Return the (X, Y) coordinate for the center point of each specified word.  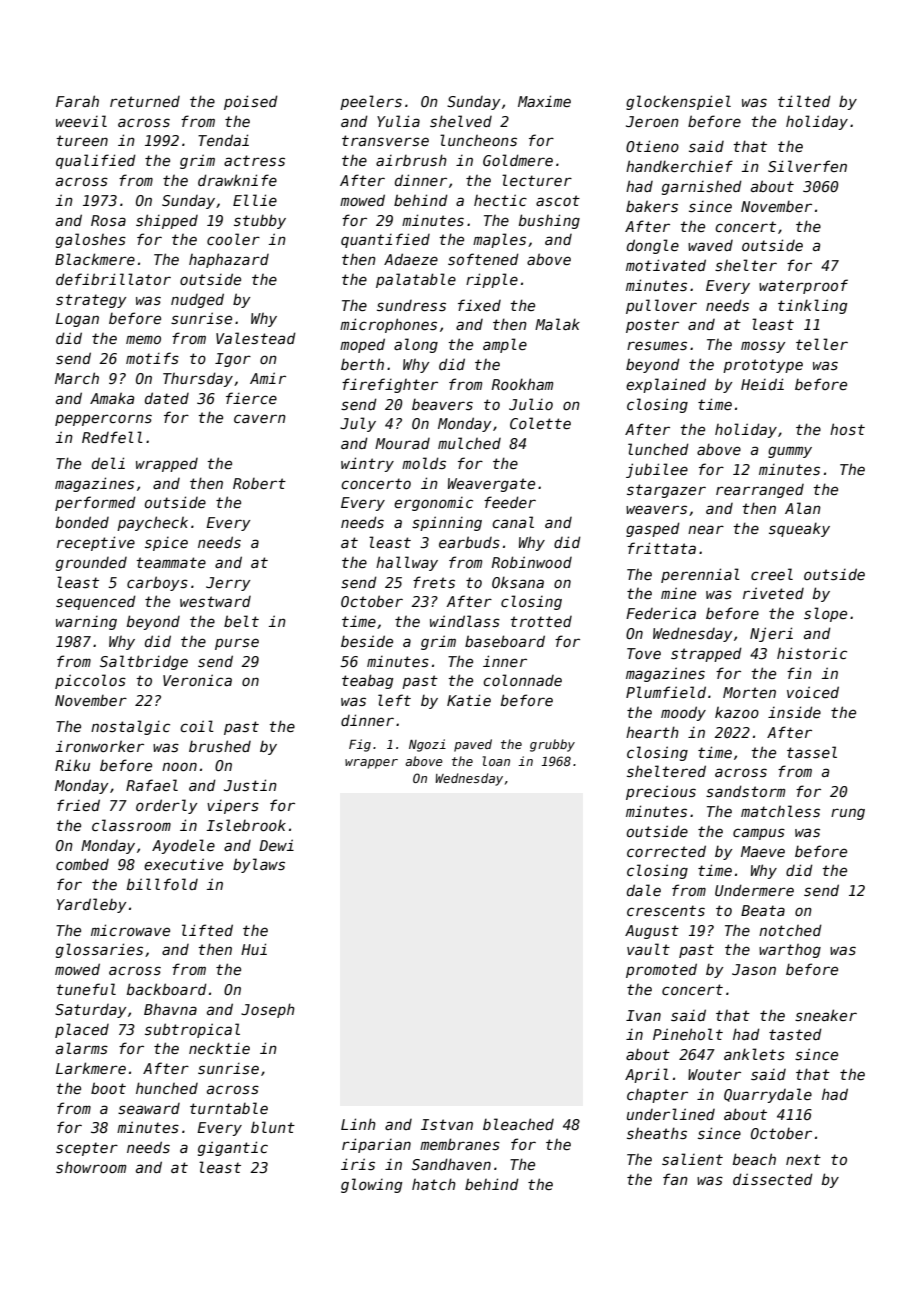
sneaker (826, 1015)
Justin (250, 785)
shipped (167, 221)
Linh (358, 1124)
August (652, 932)
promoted (661, 970)
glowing (371, 1185)
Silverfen (807, 166)
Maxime (544, 101)
